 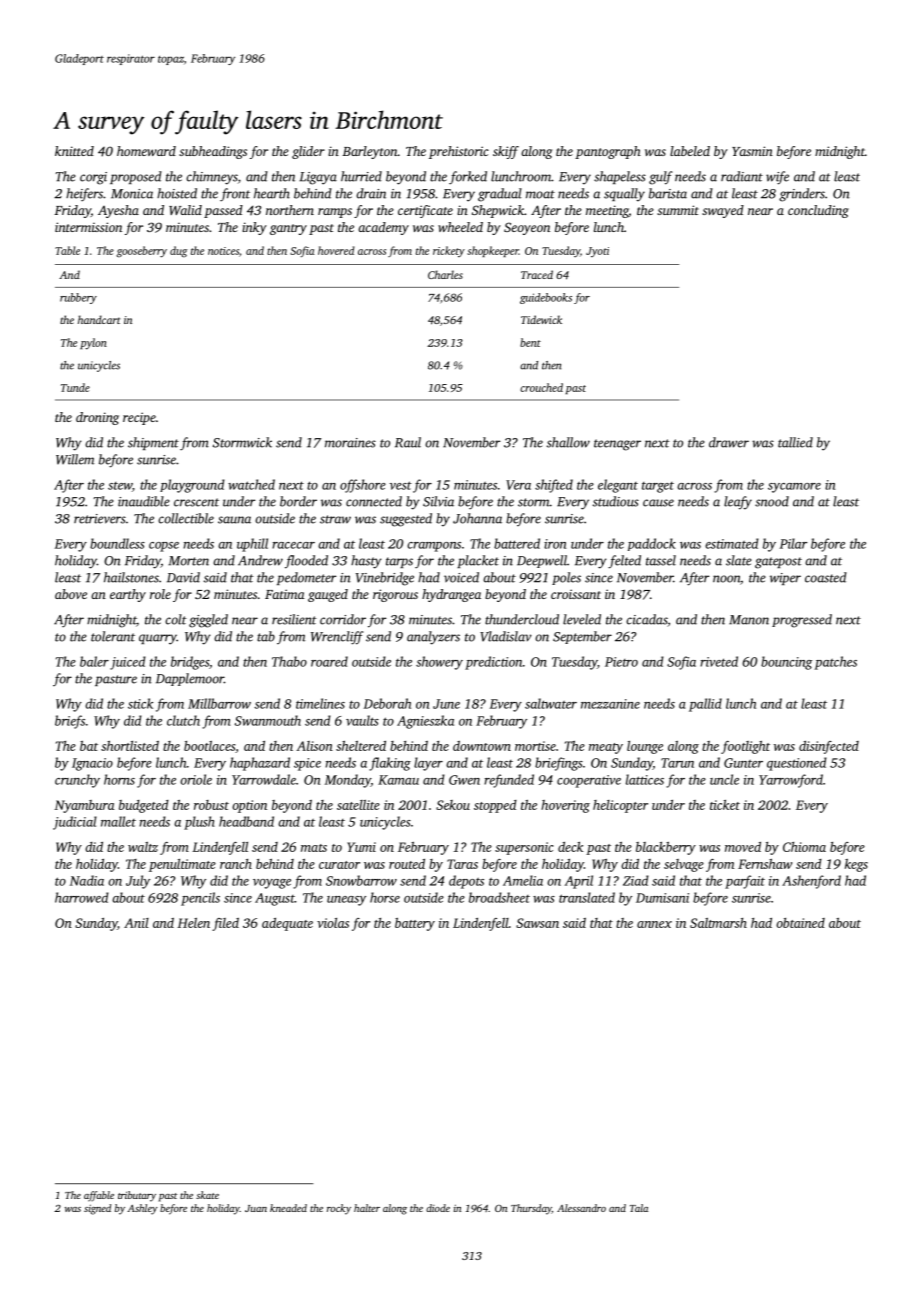 I want to click on timelines, so click(x=320, y=703).
